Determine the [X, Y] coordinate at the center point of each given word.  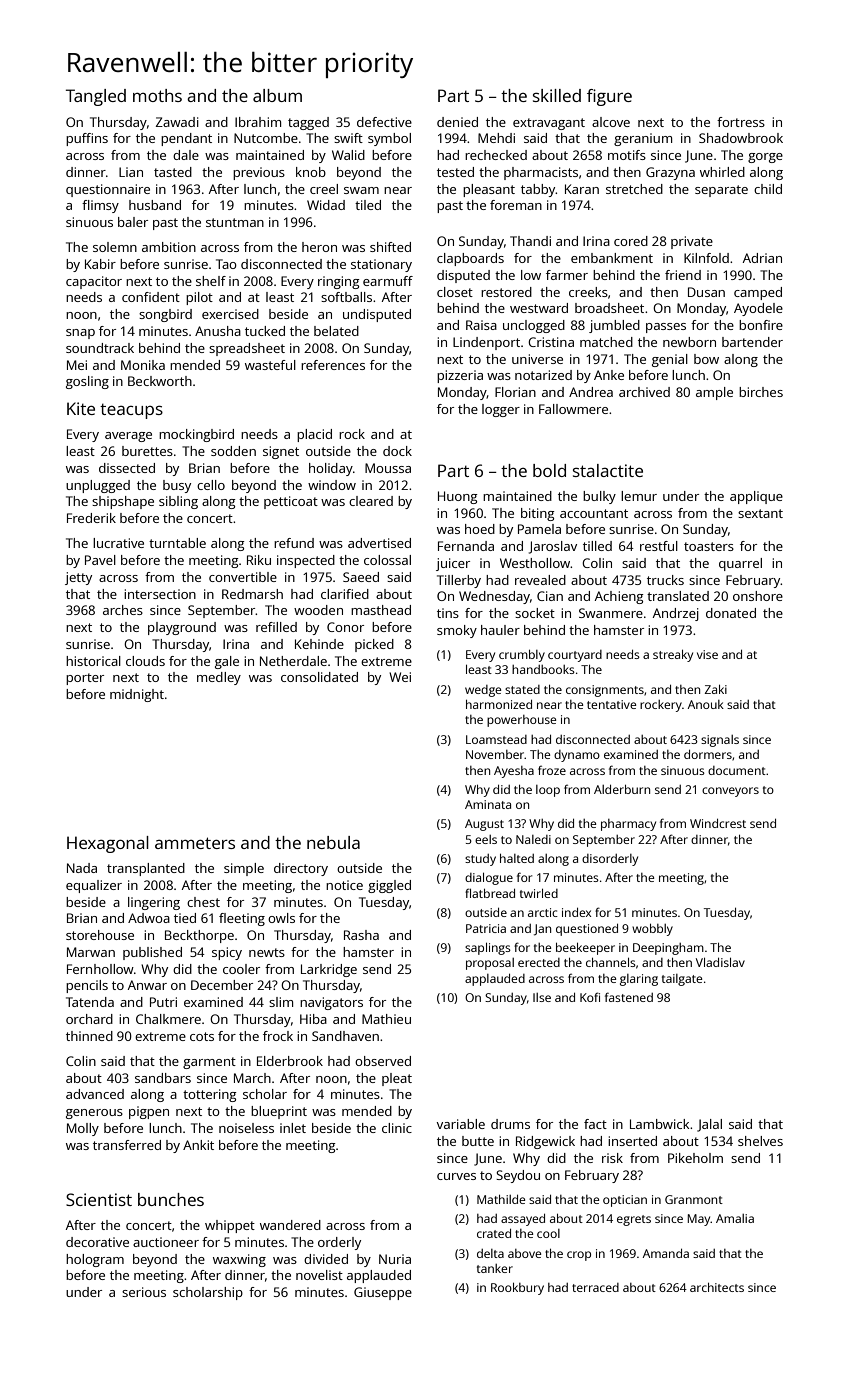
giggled [389, 886]
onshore [758, 596]
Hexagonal [108, 844]
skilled [557, 95]
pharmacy [628, 825]
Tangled [96, 97]
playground [182, 628]
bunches [171, 1199]
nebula [333, 842]
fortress [741, 122]
